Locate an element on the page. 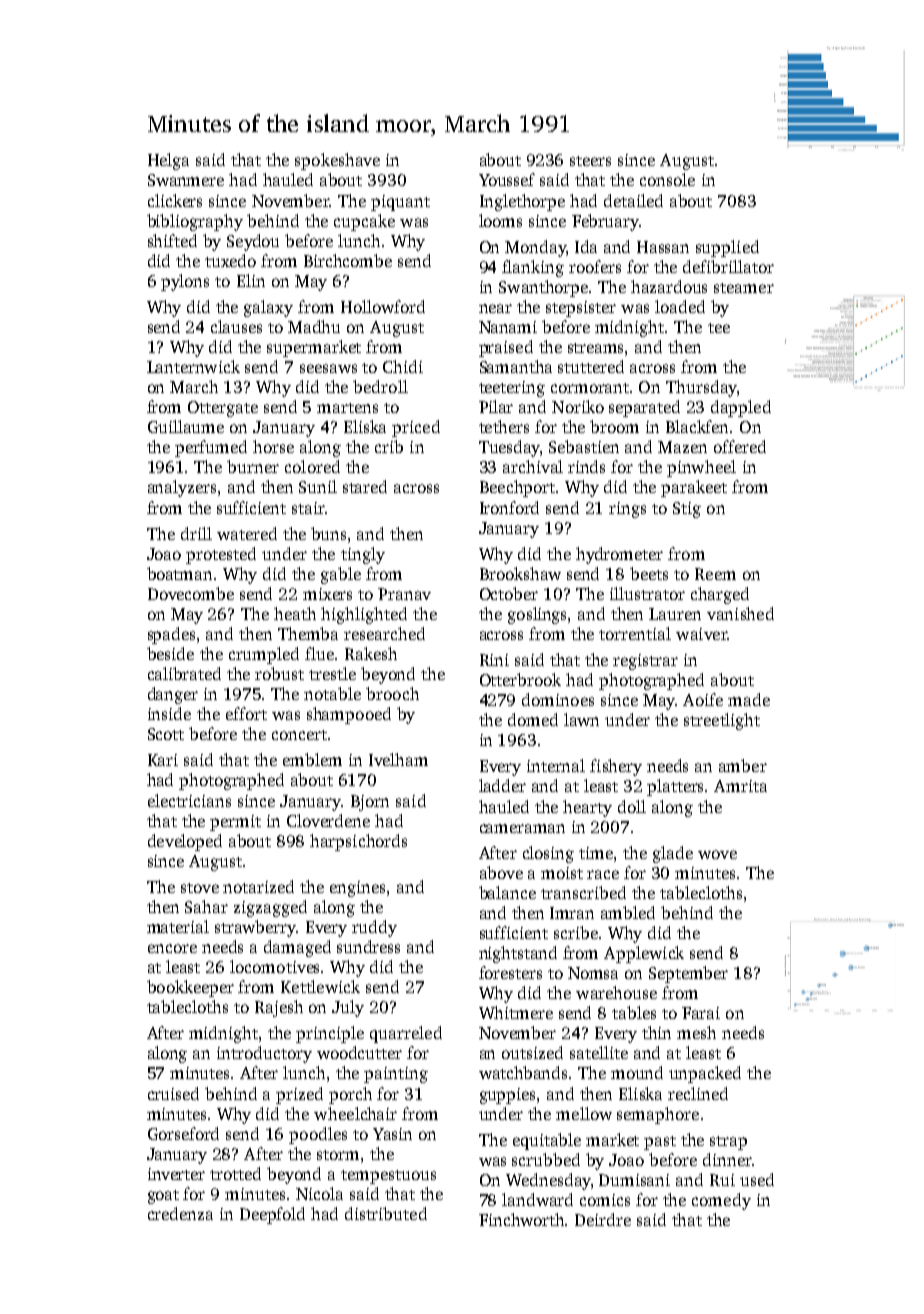 The height and width of the document is (1314, 924). domed is located at coordinates (533, 719).
